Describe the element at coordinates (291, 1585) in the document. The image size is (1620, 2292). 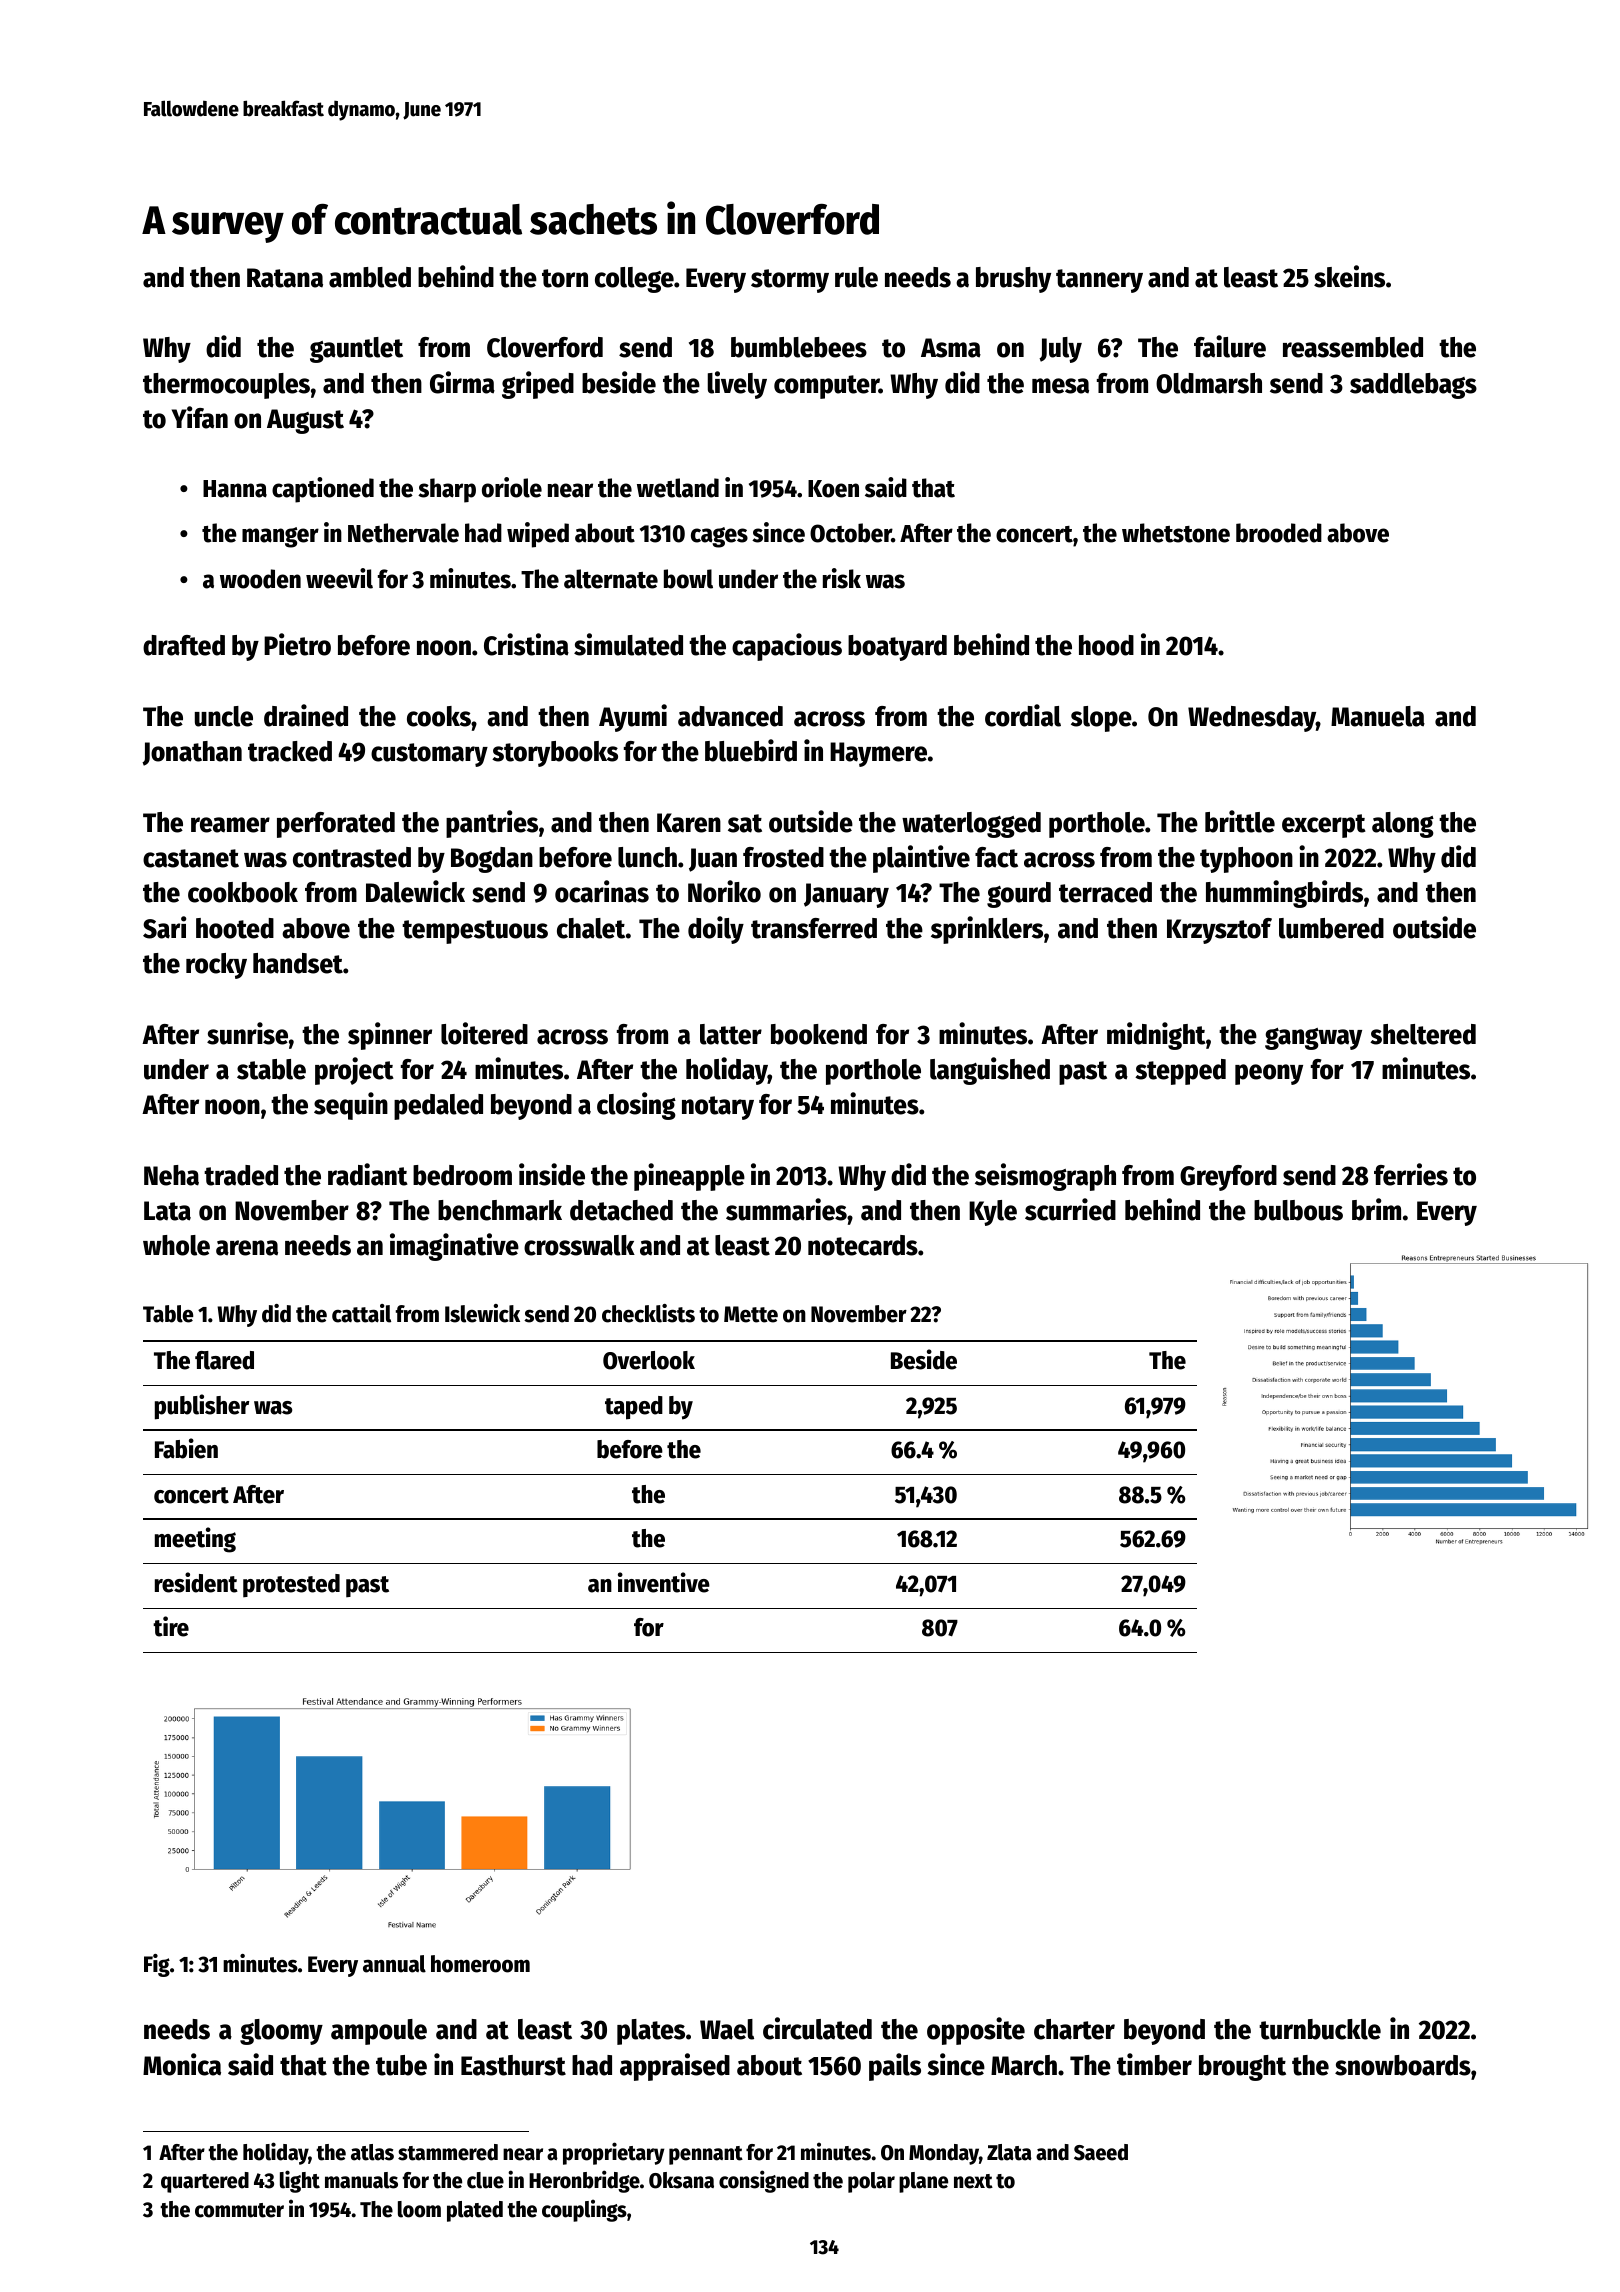
I see `protested` at that location.
